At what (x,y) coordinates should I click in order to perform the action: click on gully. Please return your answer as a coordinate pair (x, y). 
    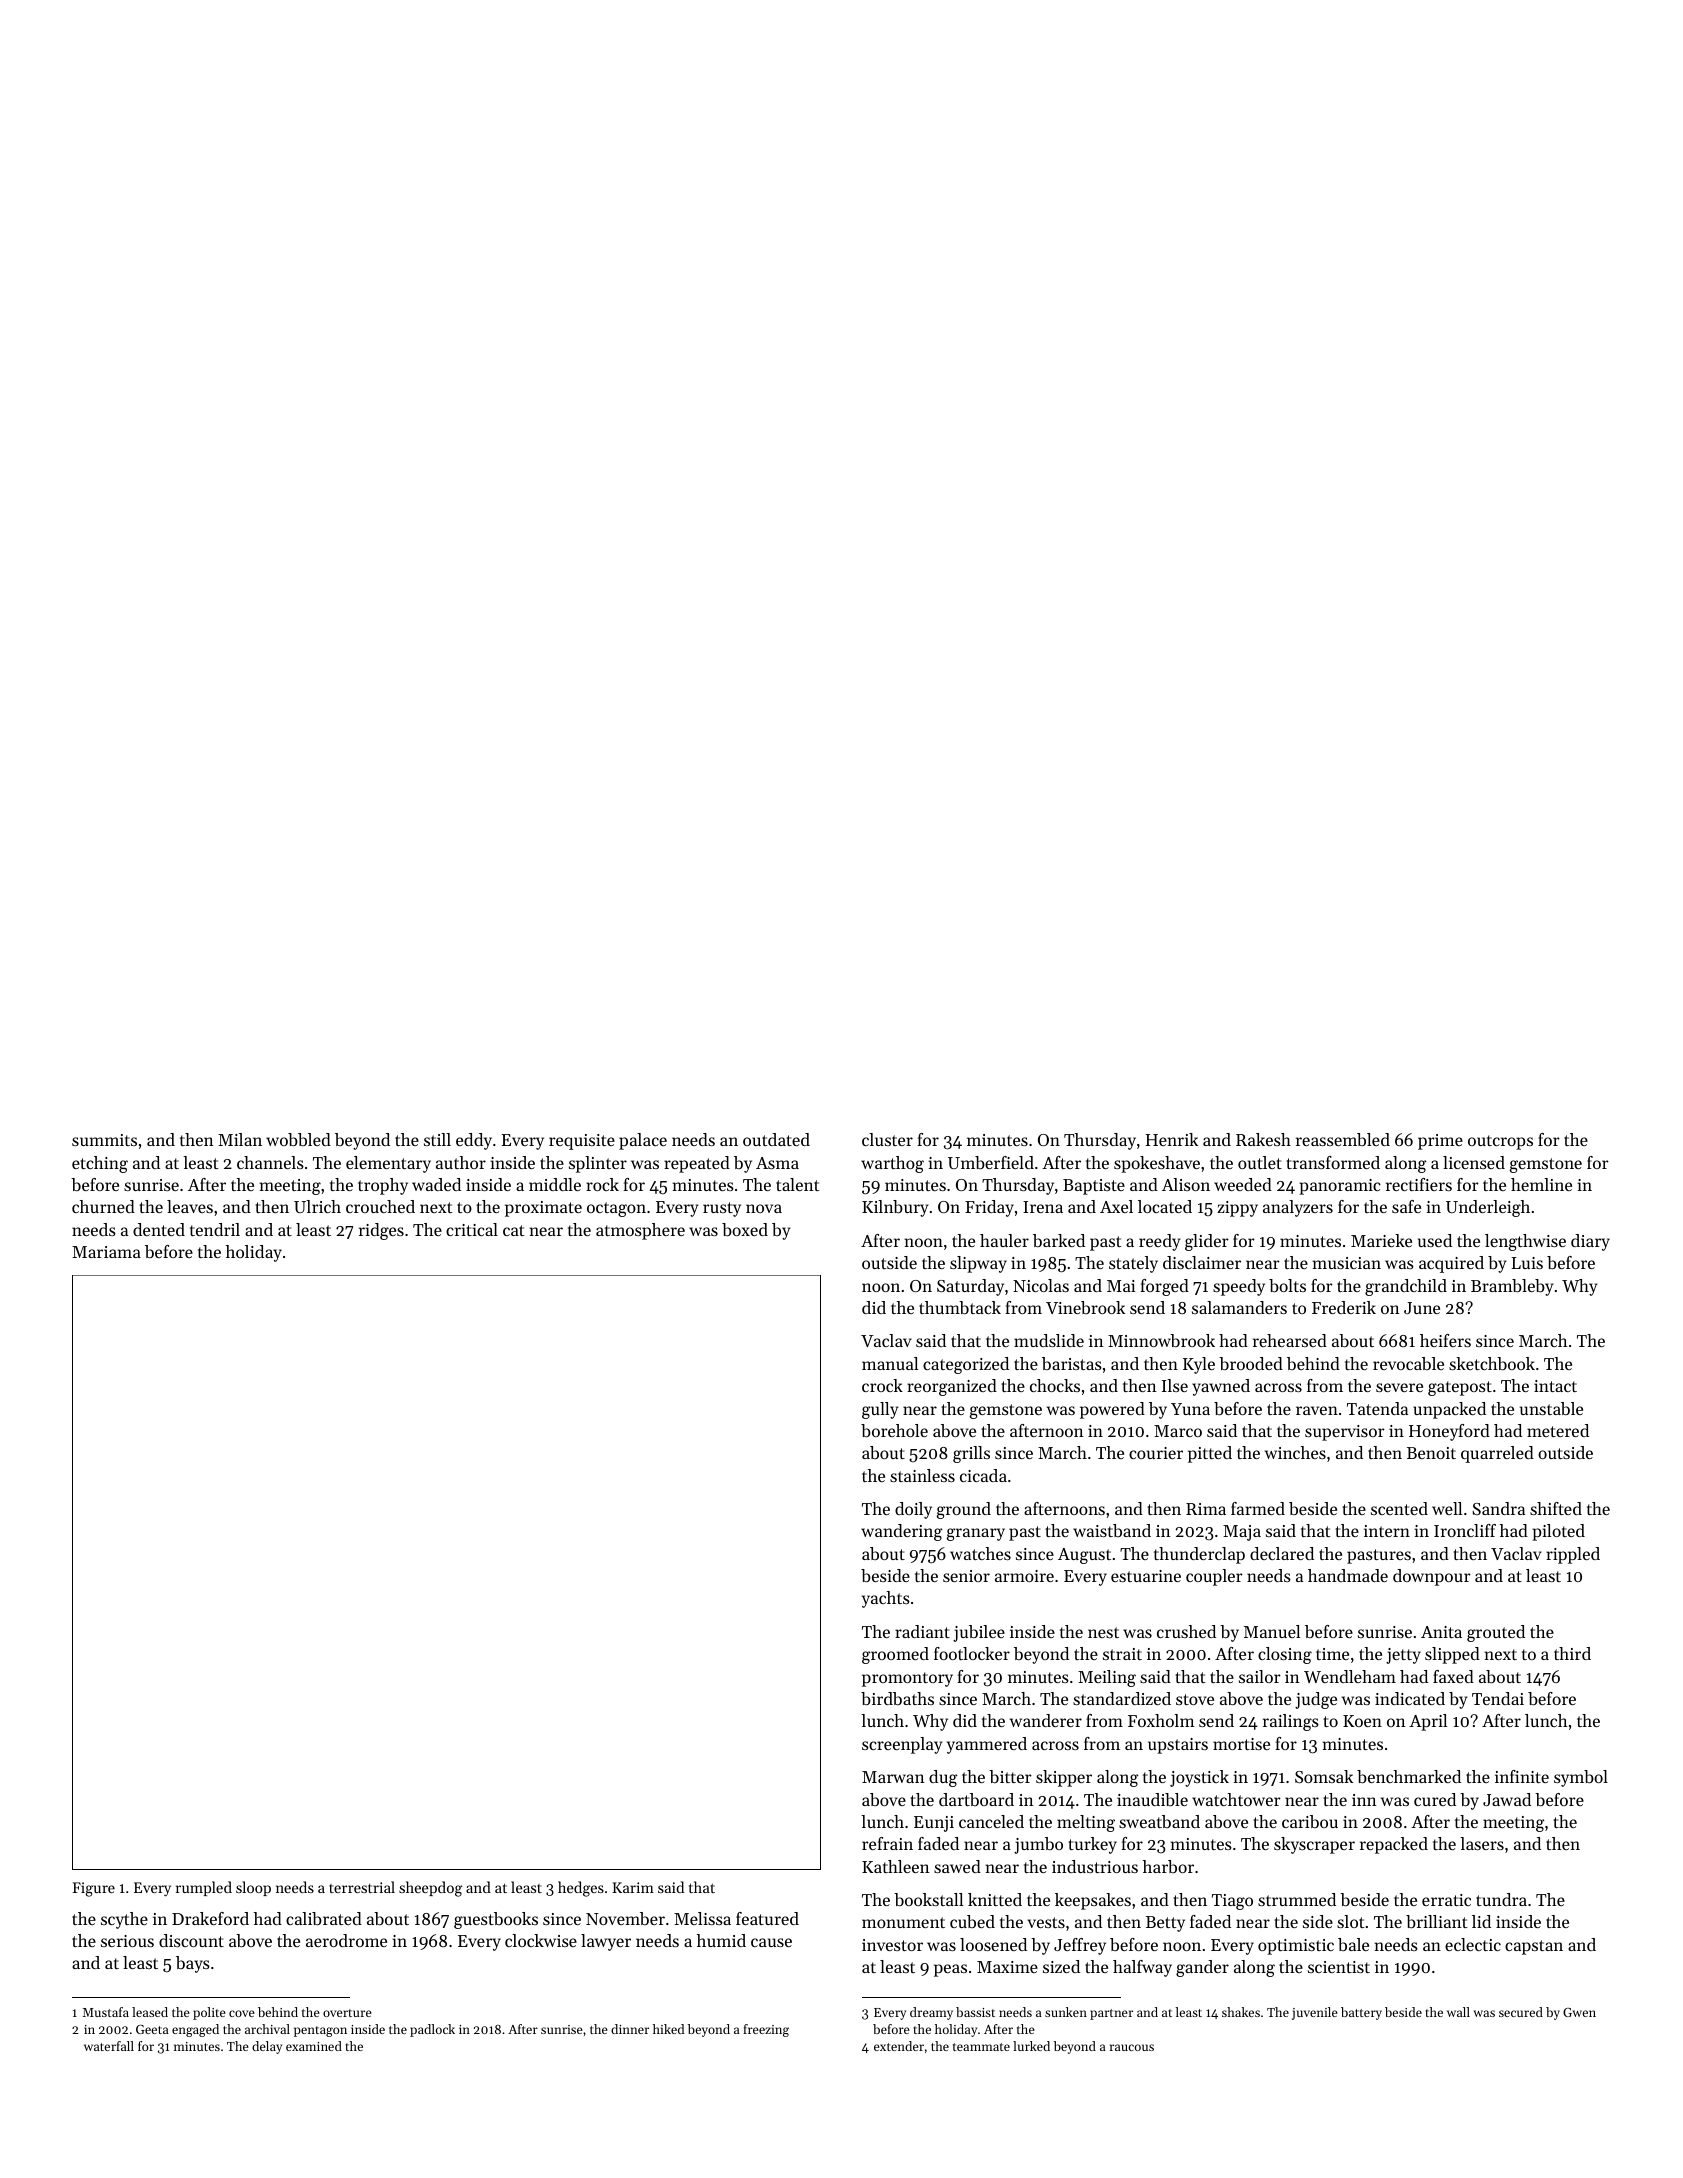
    Looking at the image, I should click on (880, 1410).
